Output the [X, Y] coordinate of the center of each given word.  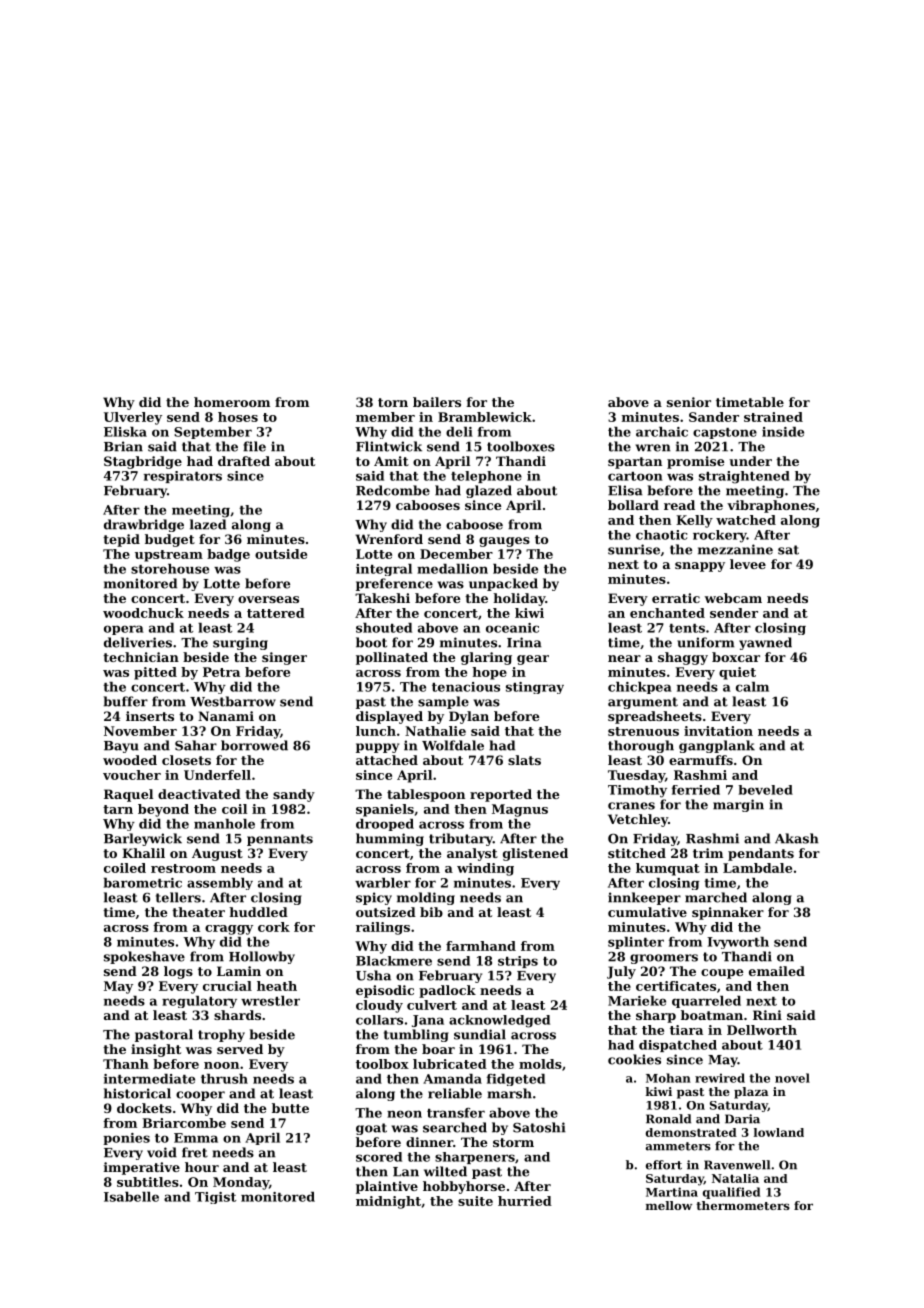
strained [773, 417]
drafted [244, 461]
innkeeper [644, 898]
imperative [142, 1168]
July [621, 972]
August [217, 854]
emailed [777, 971]
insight [156, 1050]
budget [170, 540]
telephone [486, 477]
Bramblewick [485, 417]
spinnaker [728, 913]
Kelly [694, 521]
